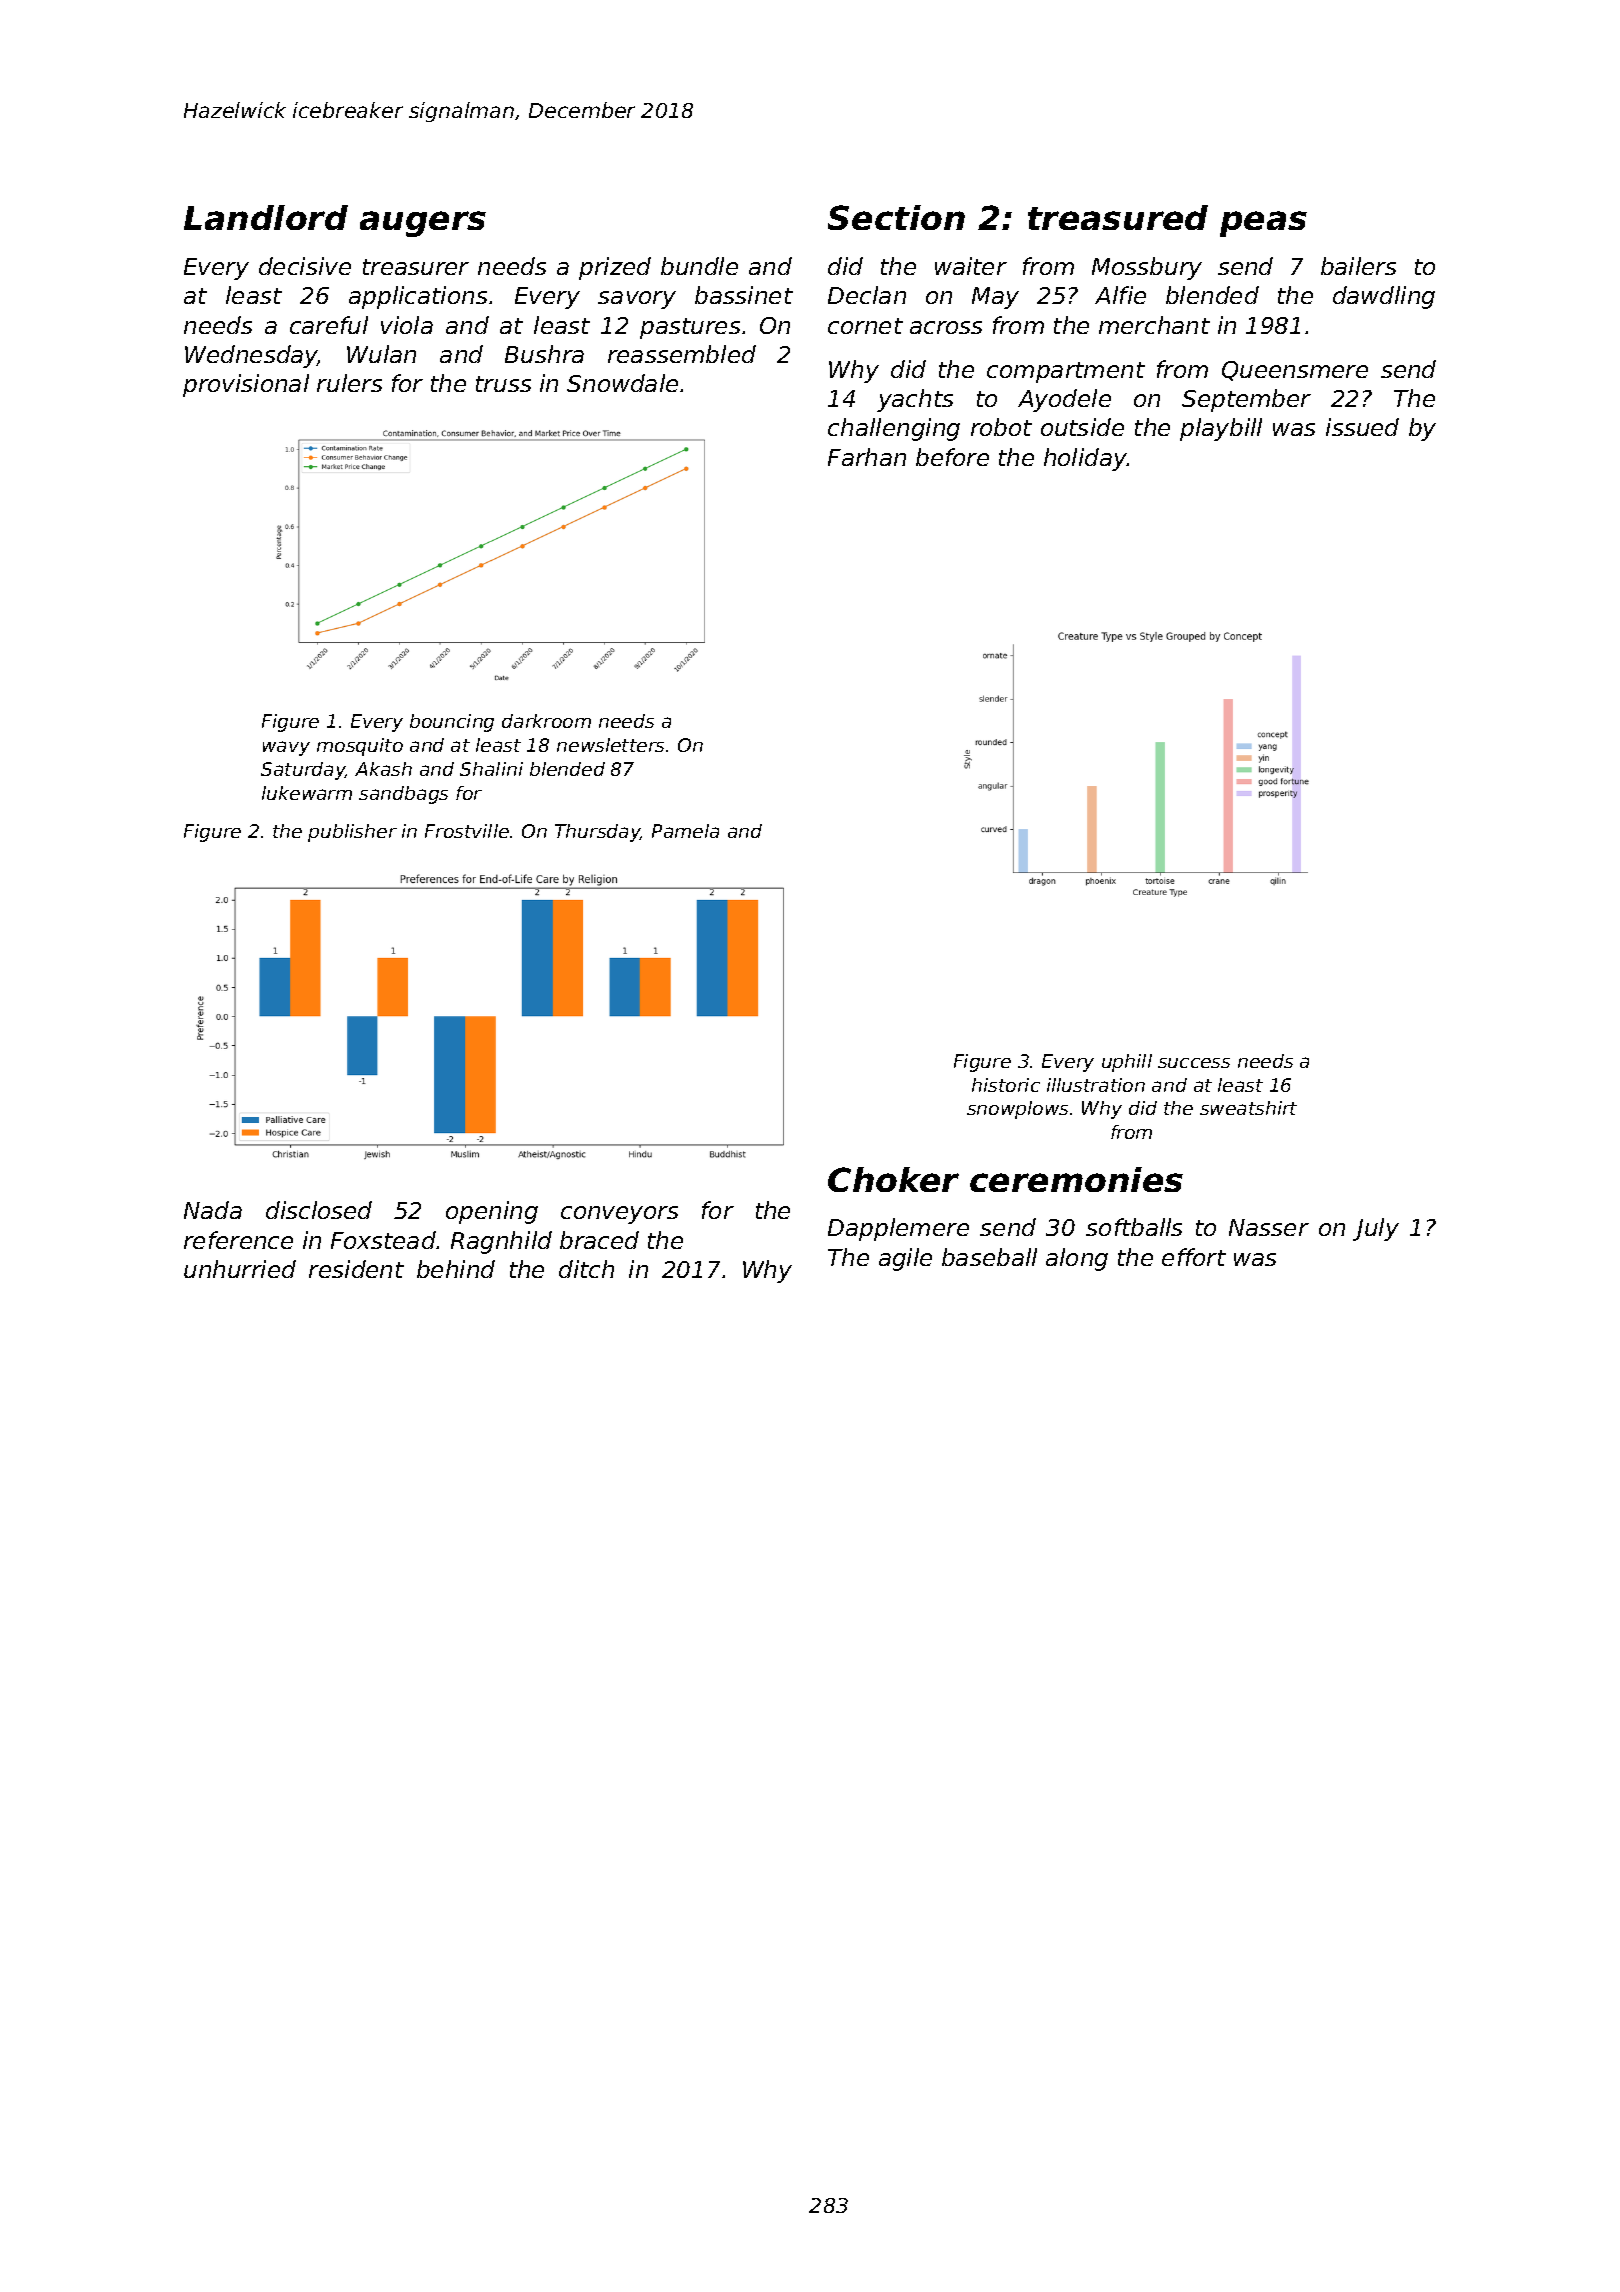 The height and width of the image is (2292, 1620). What do you see at coordinates (1006, 1085) in the image?
I see `historic` at bounding box center [1006, 1085].
